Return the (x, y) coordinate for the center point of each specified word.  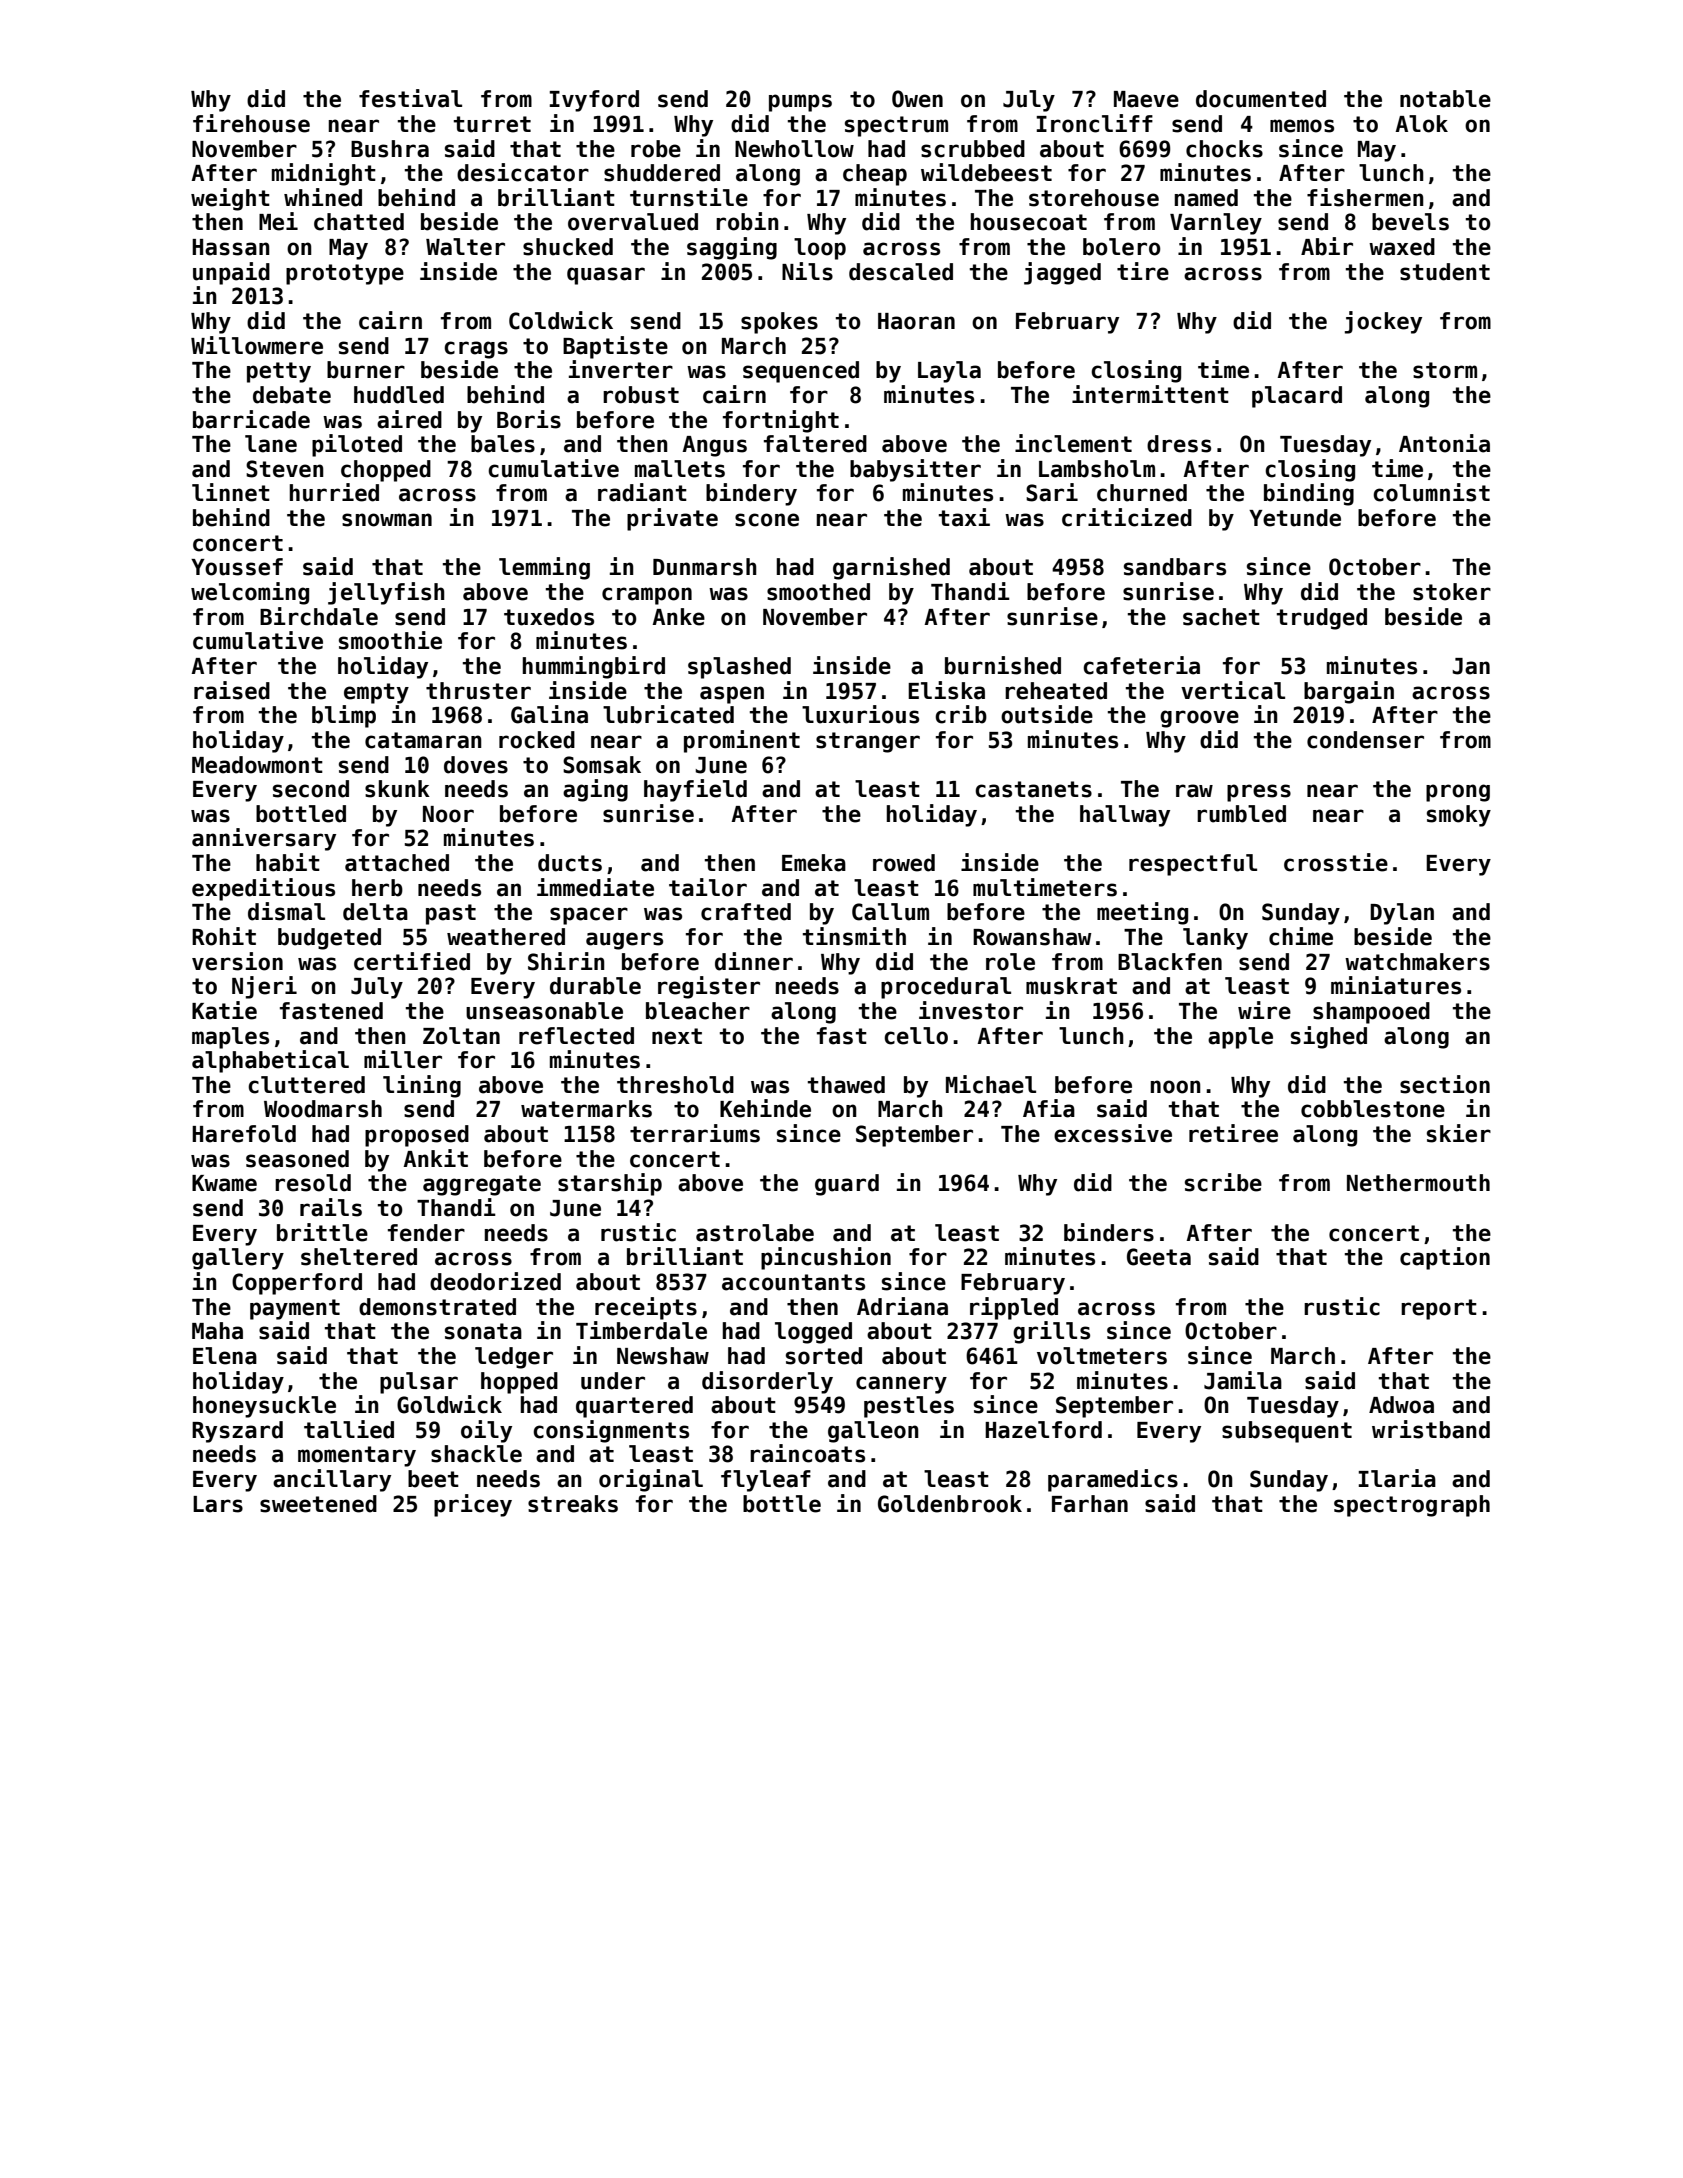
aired (409, 419)
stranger (868, 742)
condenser (1365, 740)
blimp (344, 716)
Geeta (1159, 1257)
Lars (218, 1504)
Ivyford (594, 101)
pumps (800, 103)
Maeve (1146, 99)
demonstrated (437, 1307)
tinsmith (854, 936)
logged (813, 1333)
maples (230, 1038)
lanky (1215, 939)
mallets (680, 469)
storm (1445, 370)
